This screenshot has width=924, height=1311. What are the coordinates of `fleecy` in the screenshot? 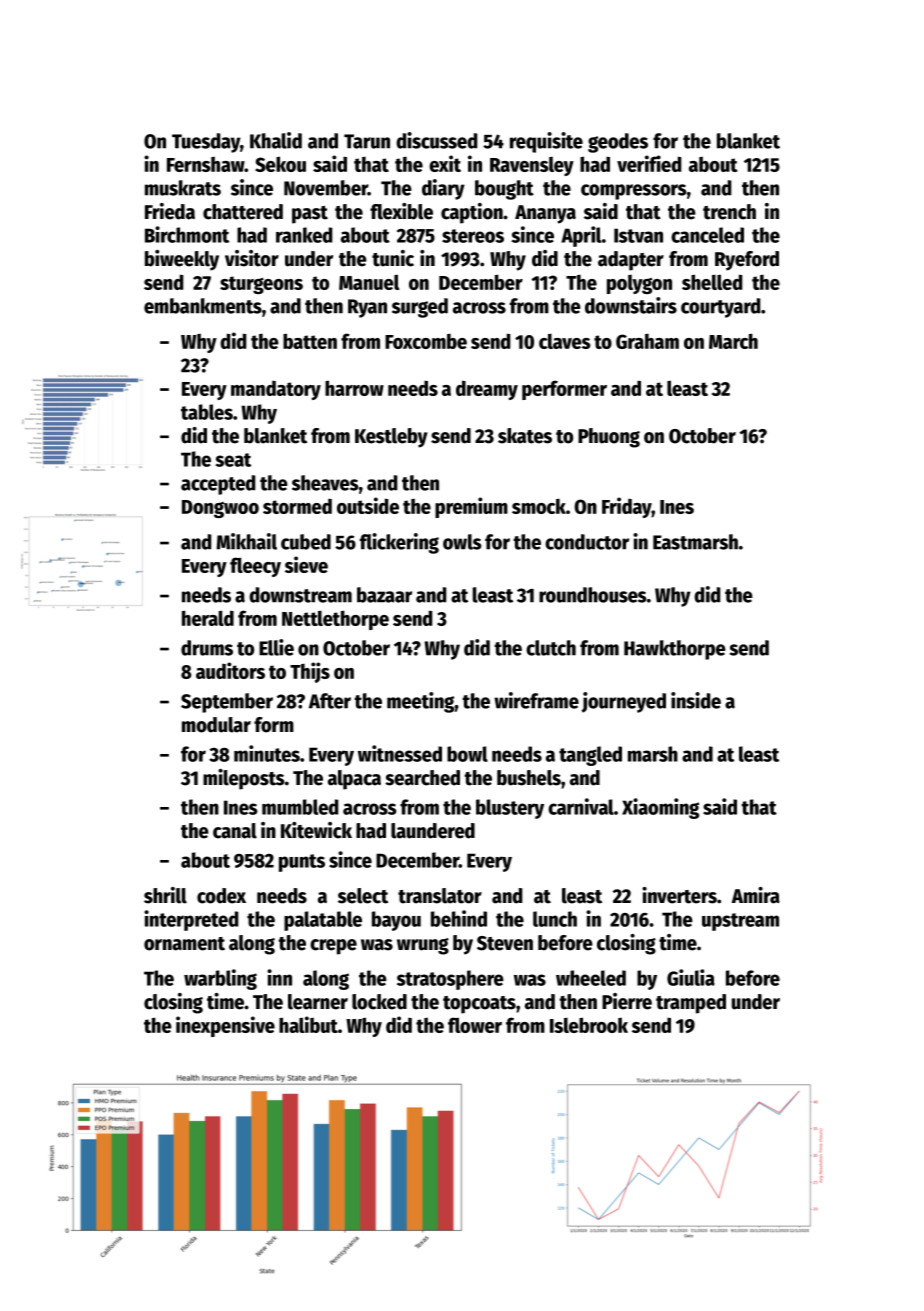 It's located at (255, 567).
